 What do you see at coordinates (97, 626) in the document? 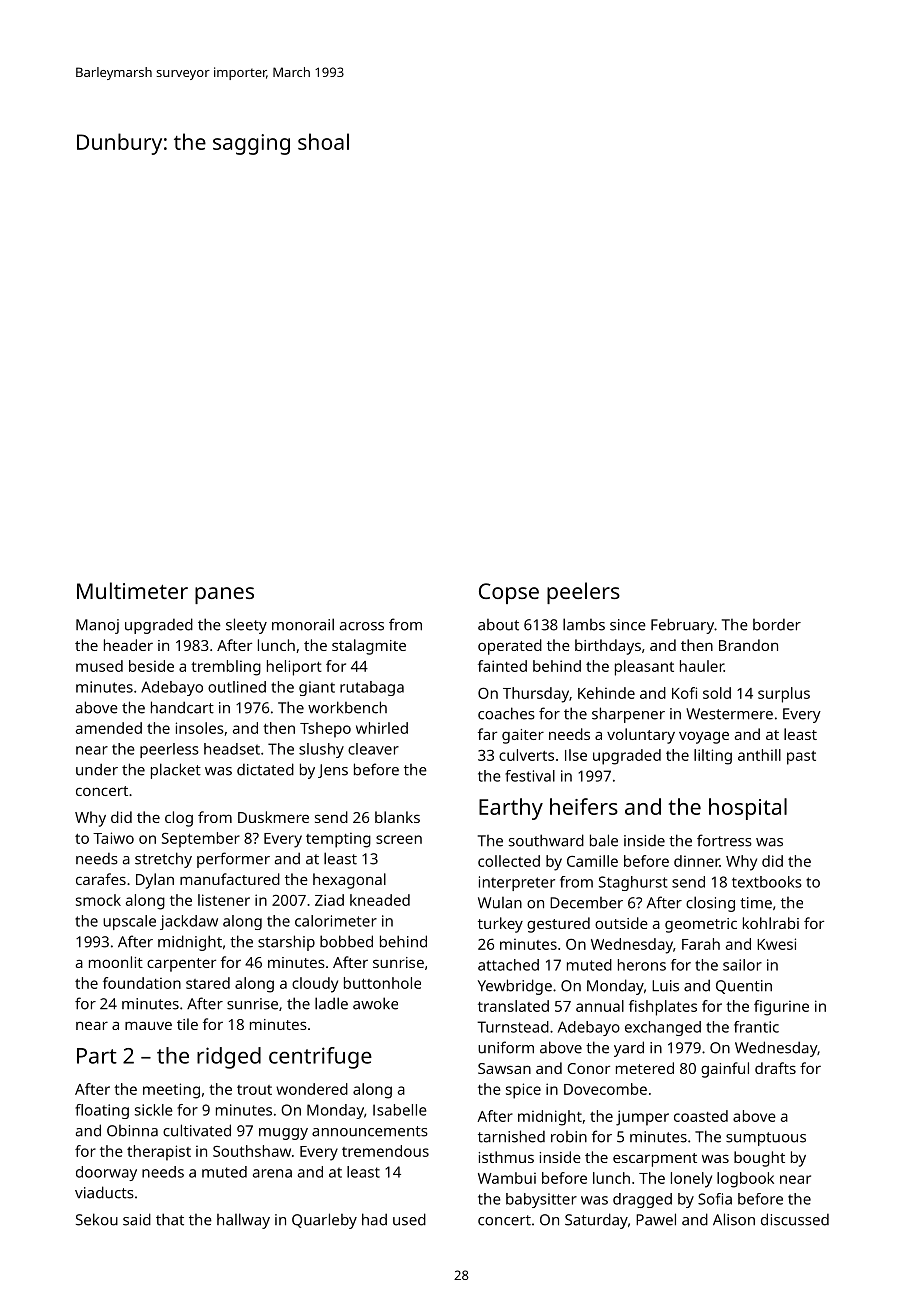
I see `Manoj` at bounding box center [97, 626].
